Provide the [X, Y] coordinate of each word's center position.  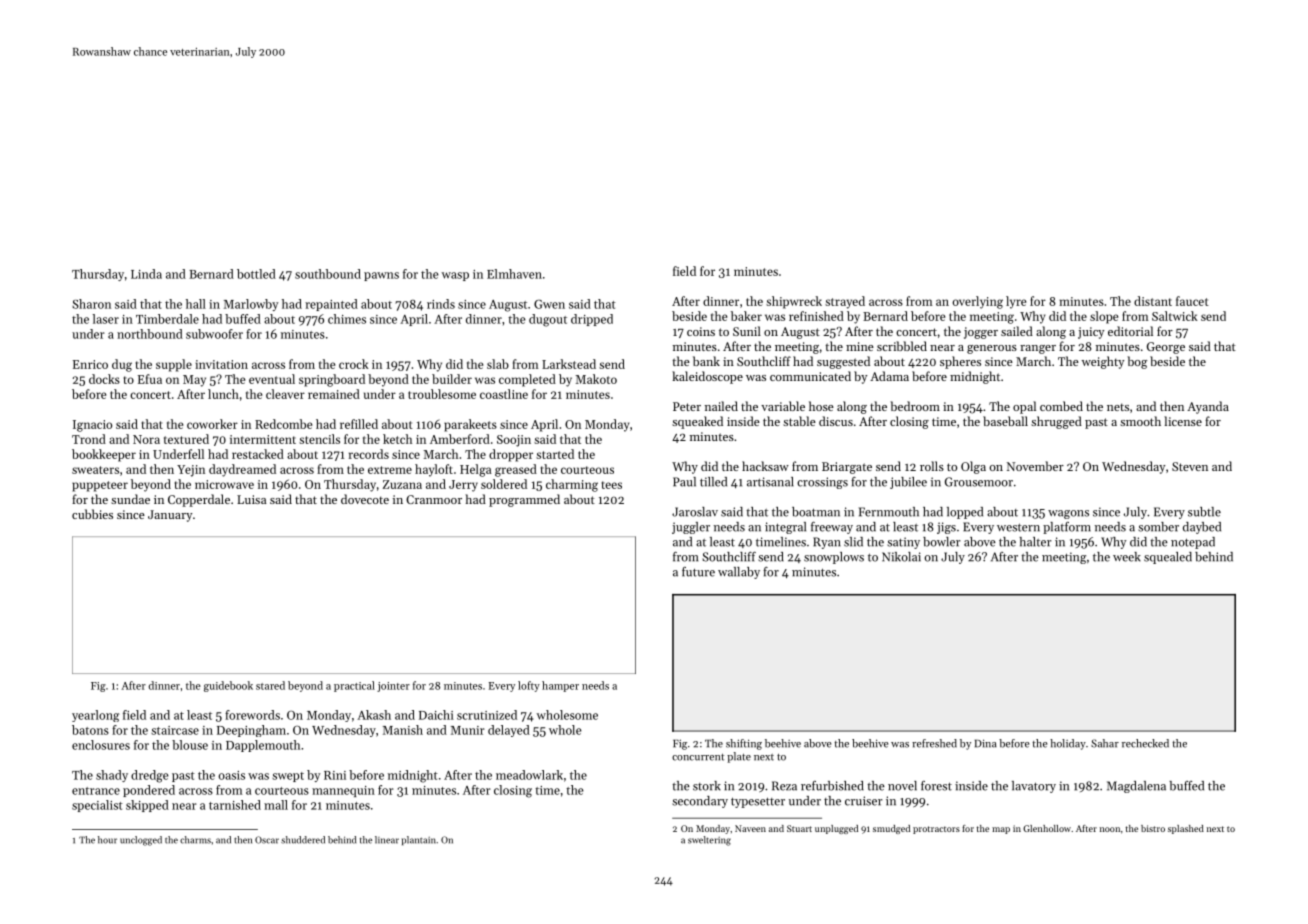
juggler [691, 528]
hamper [560, 686]
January [170, 516]
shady [112, 776]
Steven [1190, 466]
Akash [374, 715]
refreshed [934, 743]
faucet [1192, 301]
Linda [146, 274]
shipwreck [794, 302]
